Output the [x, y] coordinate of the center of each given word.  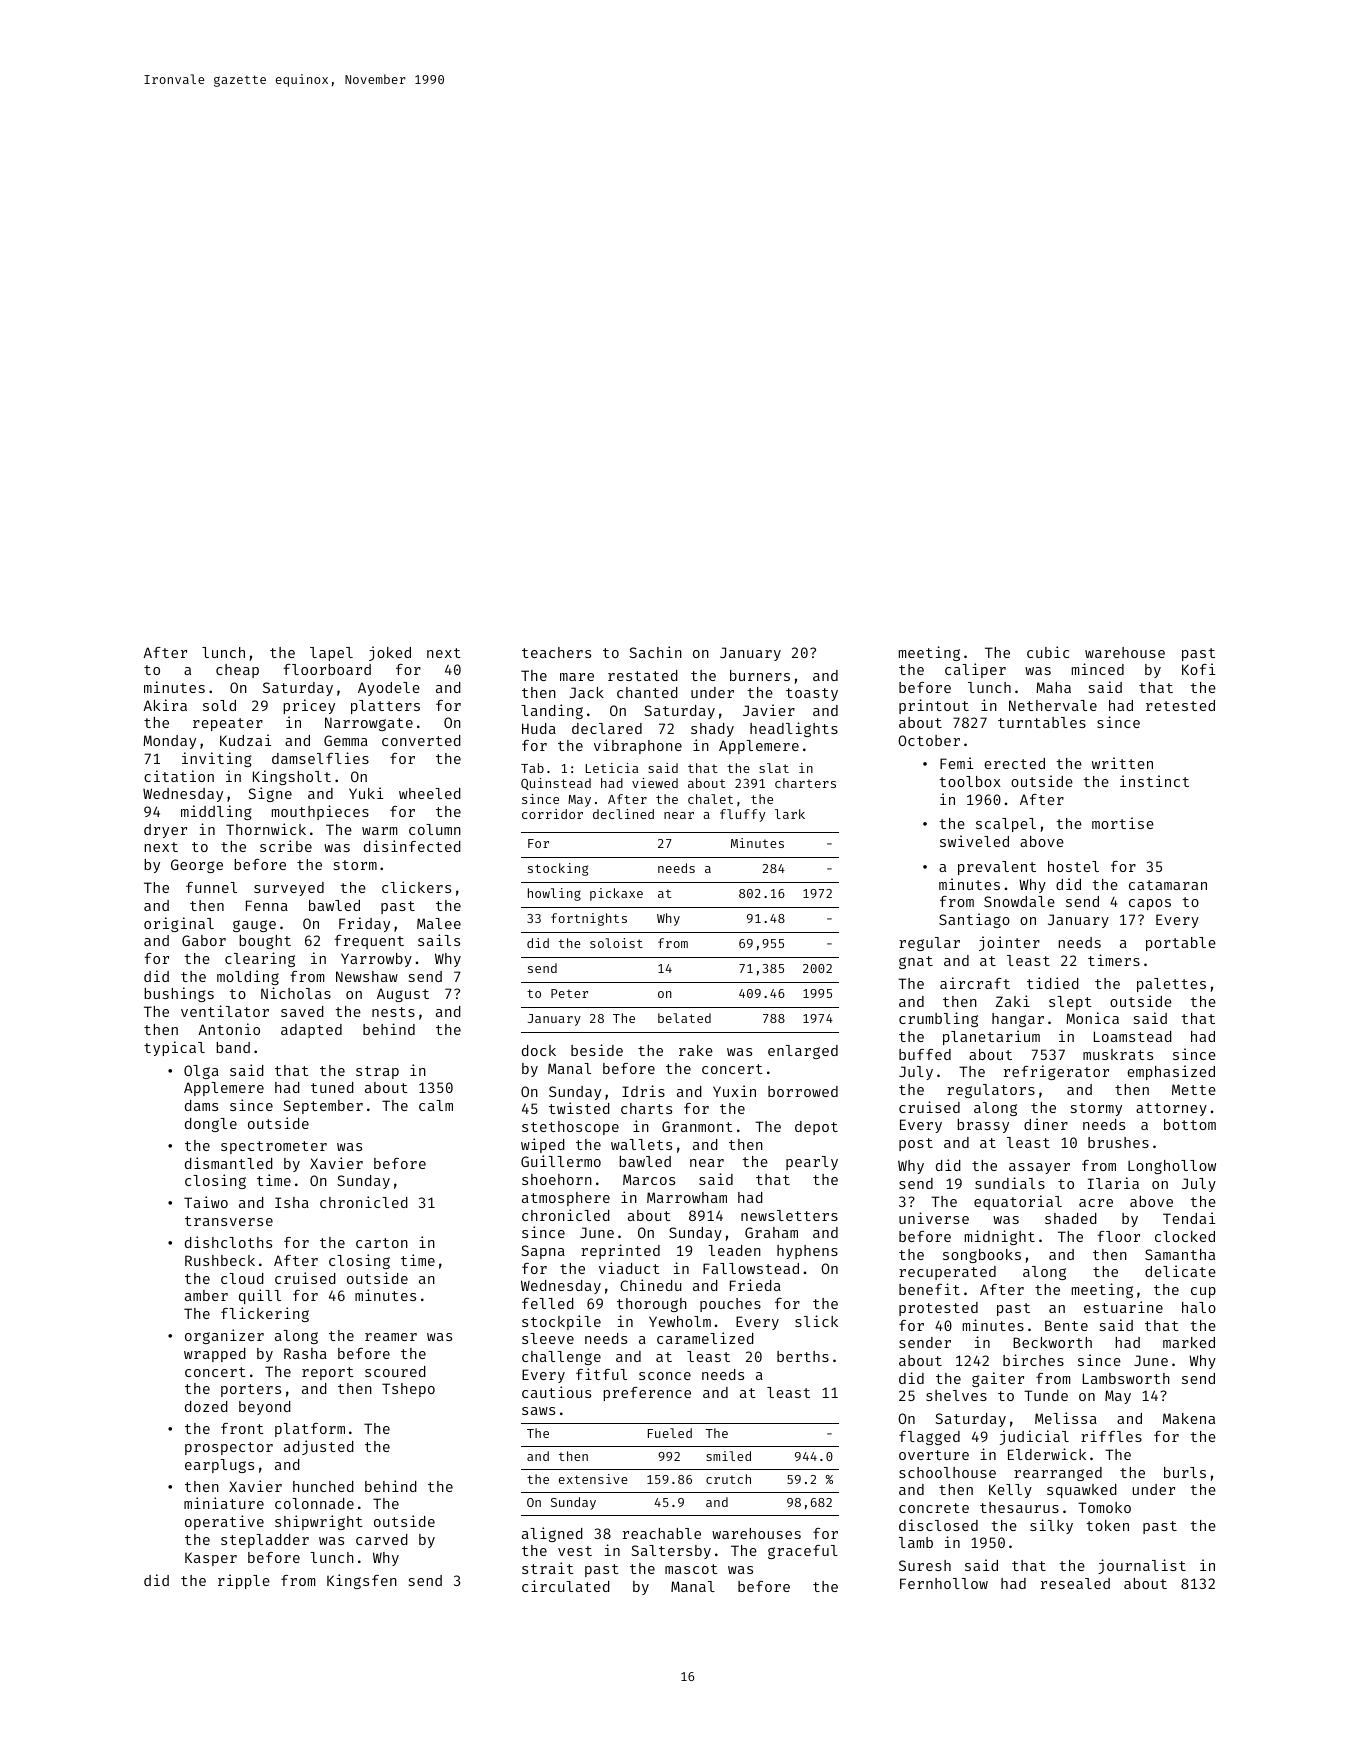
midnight [1000, 1237]
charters [805, 783]
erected [1014, 763]
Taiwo [206, 1202]
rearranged [1058, 1474]
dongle [211, 1125]
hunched [323, 1486]
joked [390, 653]
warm [379, 831]
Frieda [755, 1285]
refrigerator [1056, 1072]
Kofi [1198, 669]
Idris [643, 1091]
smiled [728, 1456]
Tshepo [408, 1390]
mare [577, 677]
